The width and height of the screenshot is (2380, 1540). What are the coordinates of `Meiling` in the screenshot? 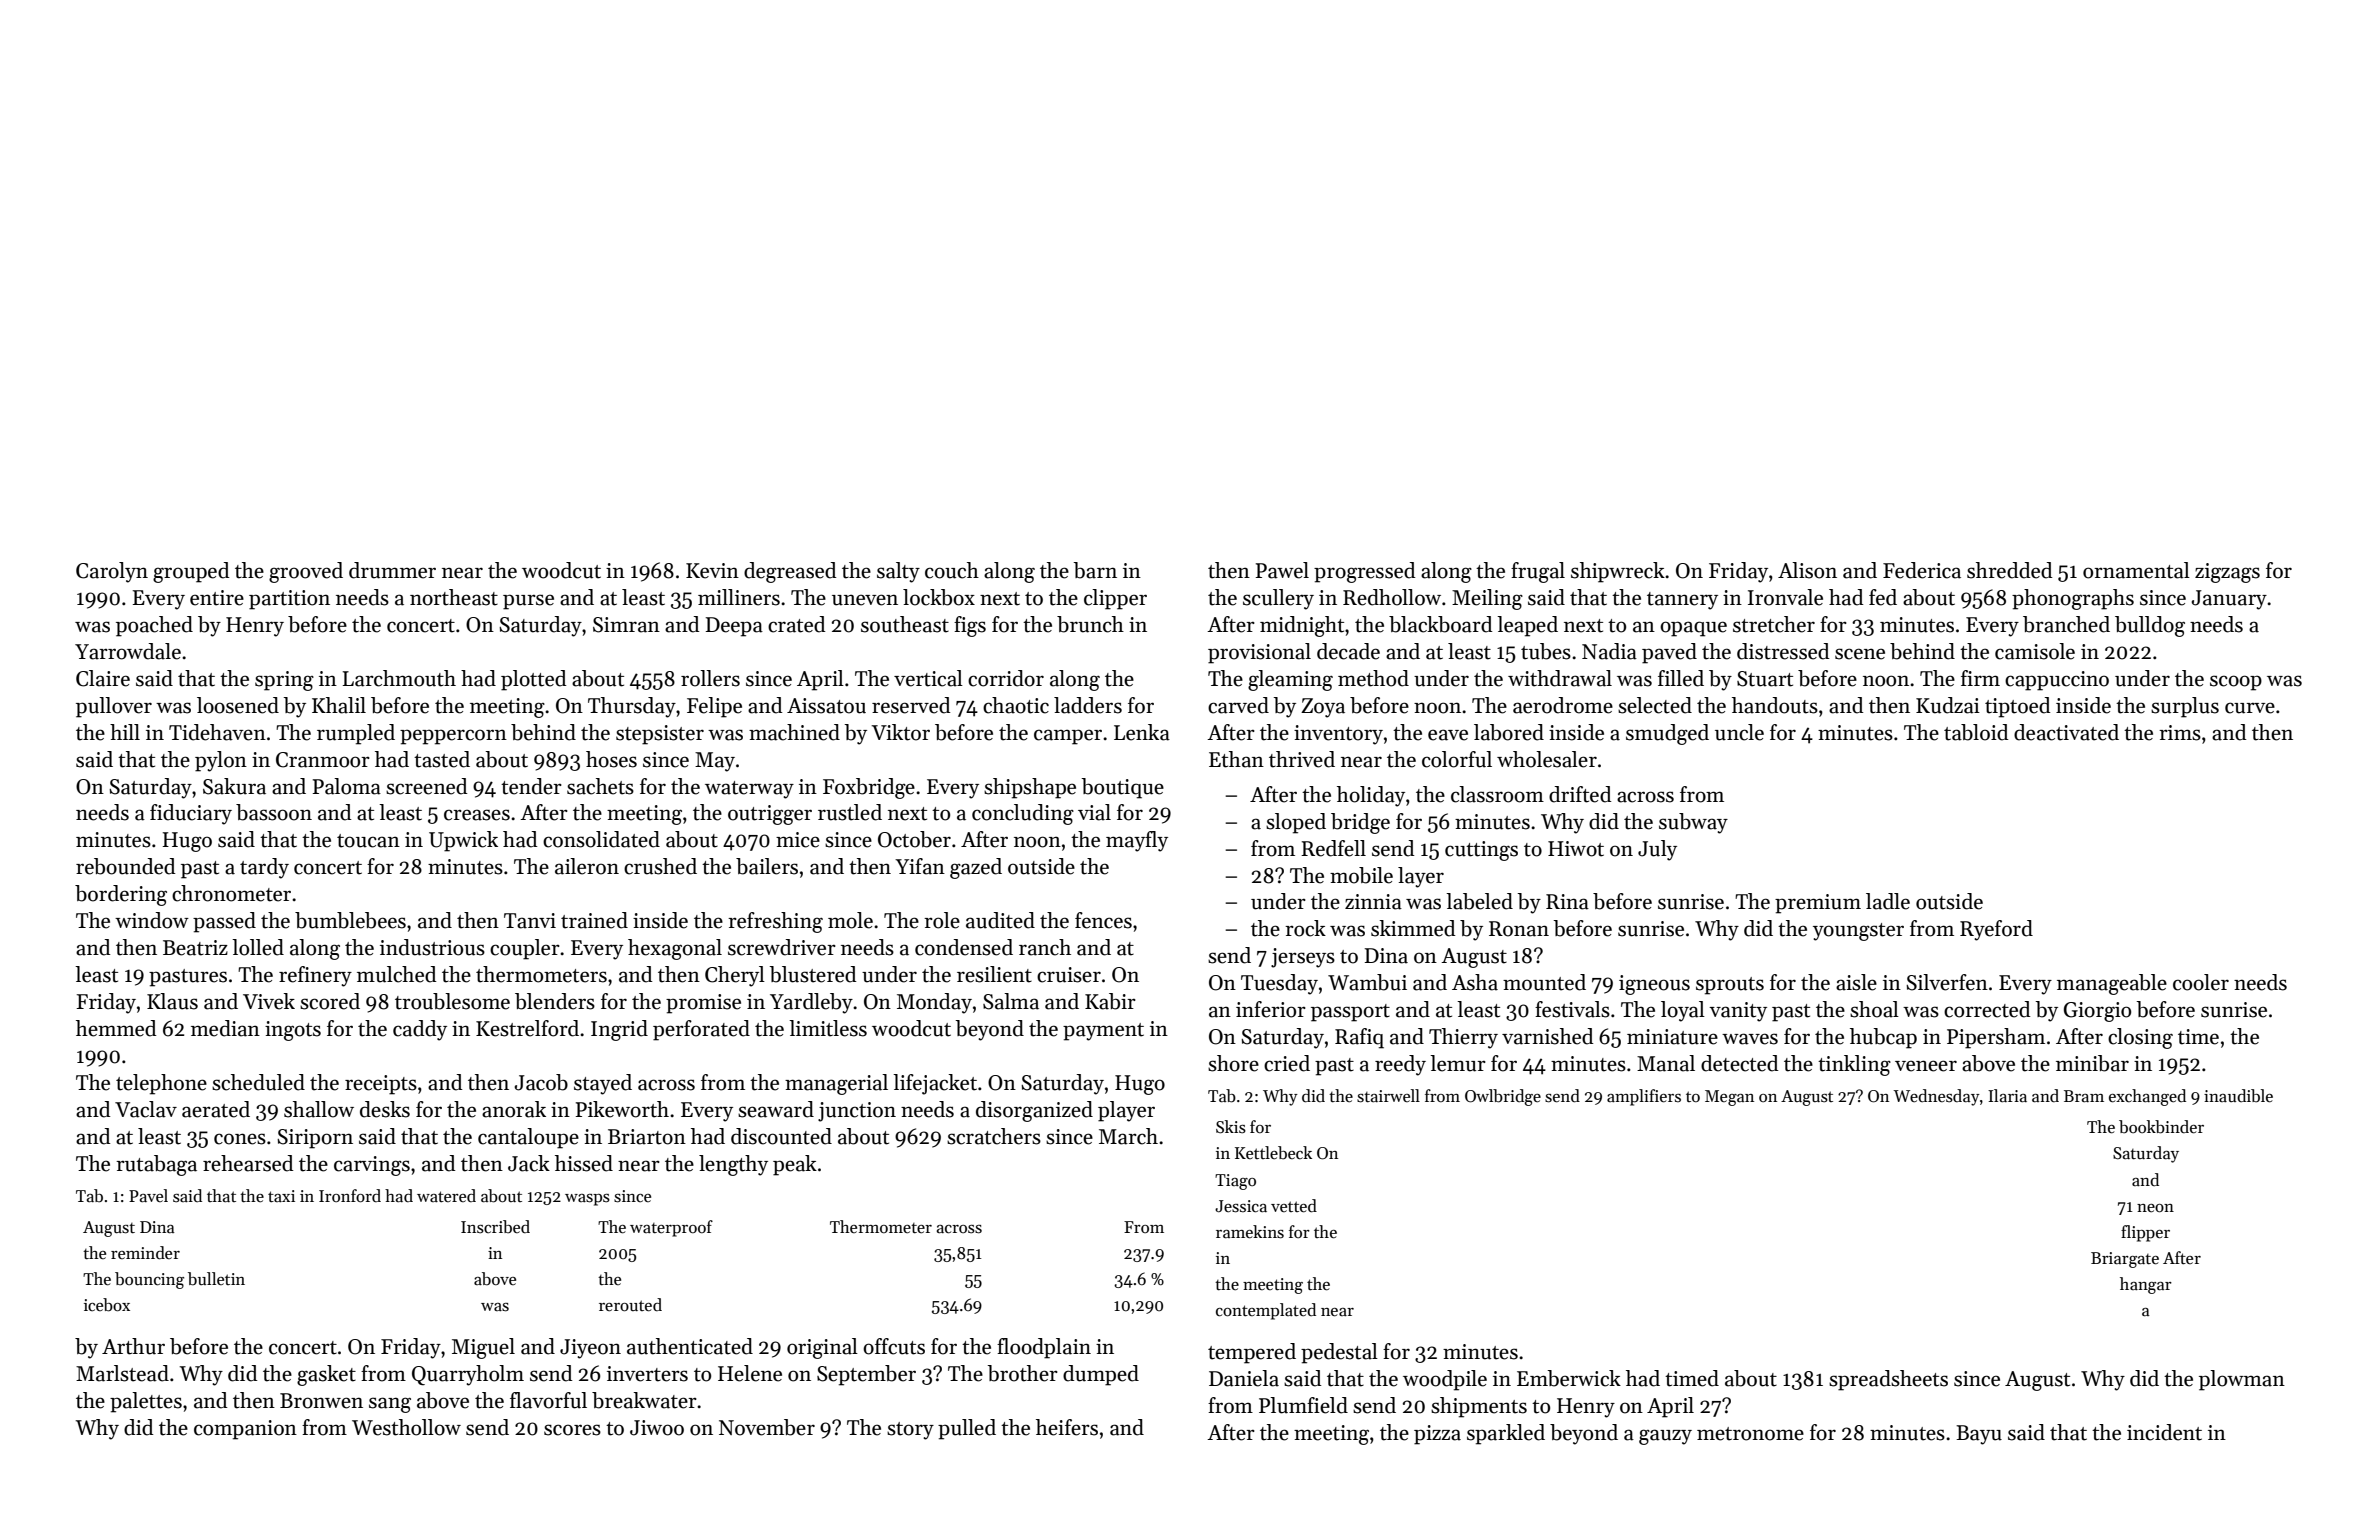 It's located at (1487, 599).
